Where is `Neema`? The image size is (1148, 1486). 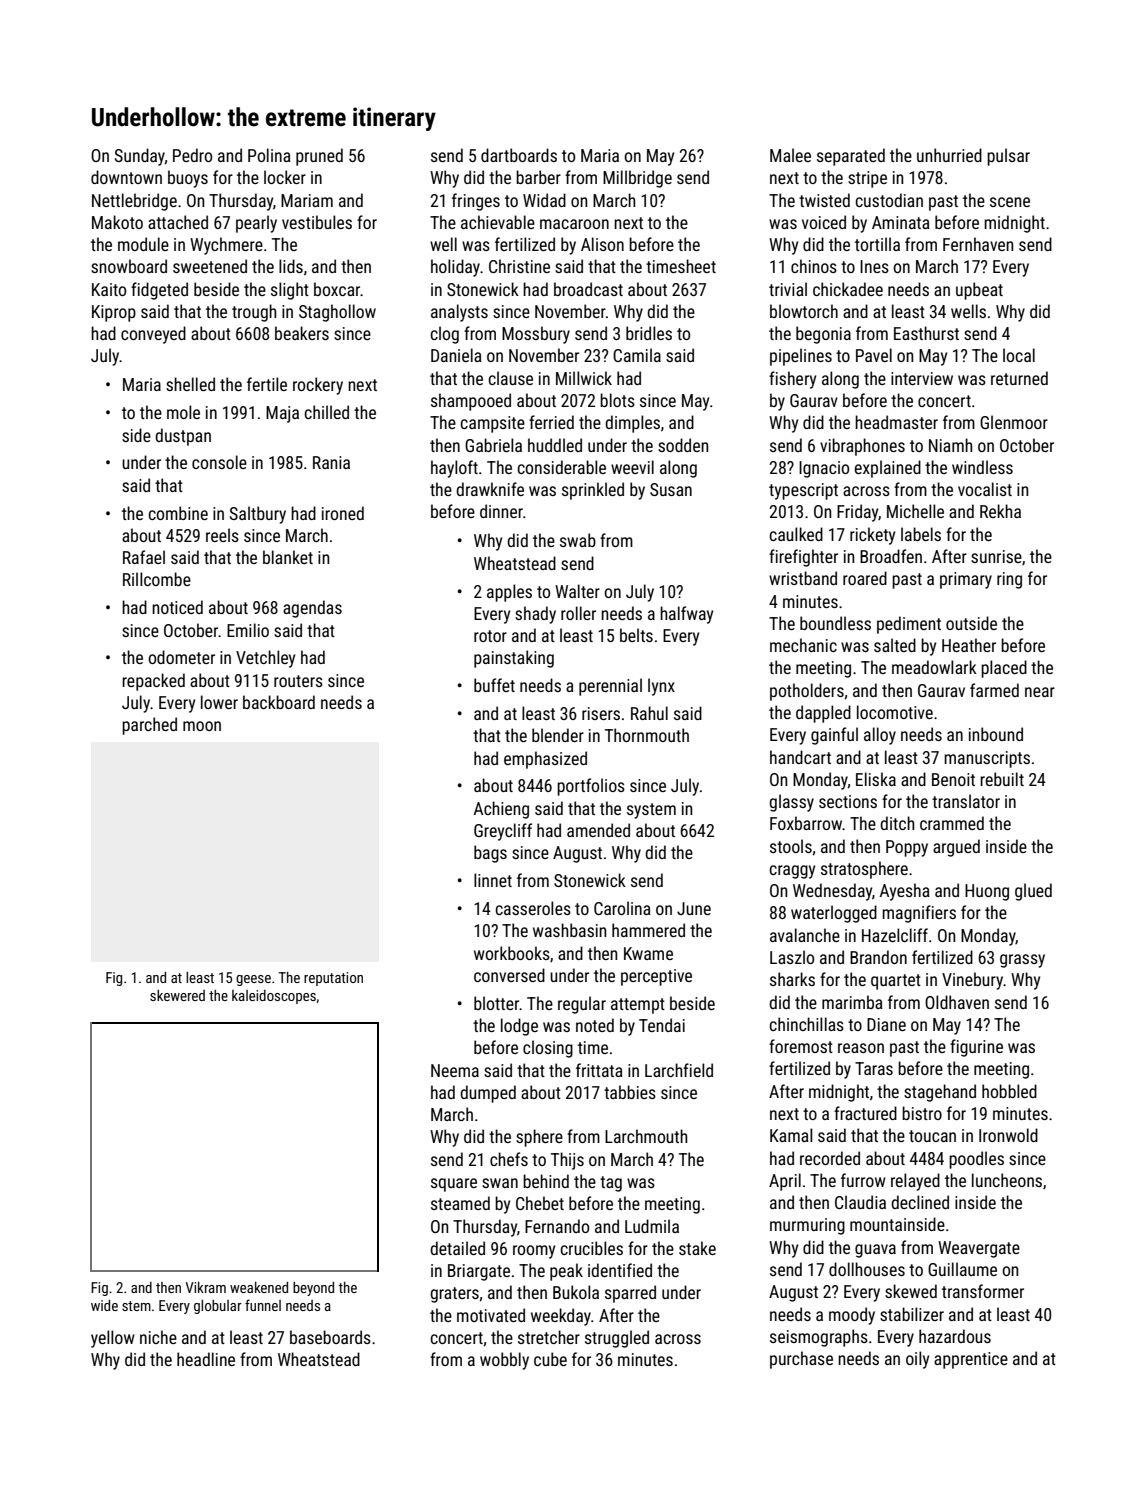 Neema is located at coordinates (455, 1070).
